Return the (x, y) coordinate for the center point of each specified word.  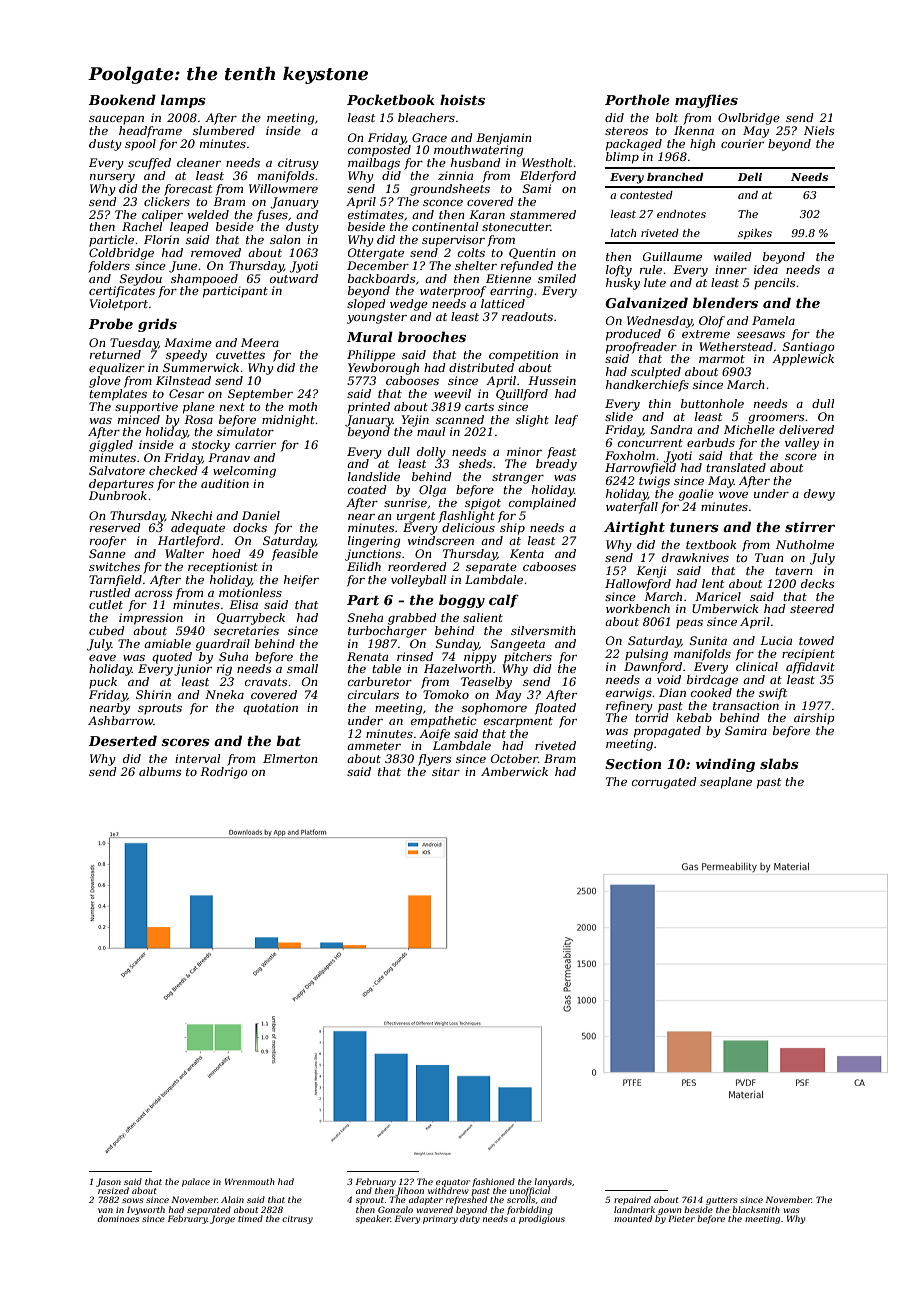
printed (369, 408)
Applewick (803, 360)
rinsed (415, 656)
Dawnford (653, 668)
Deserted (122, 740)
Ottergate (376, 254)
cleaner (199, 162)
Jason (108, 1182)
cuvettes (240, 355)
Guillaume (672, 256)
